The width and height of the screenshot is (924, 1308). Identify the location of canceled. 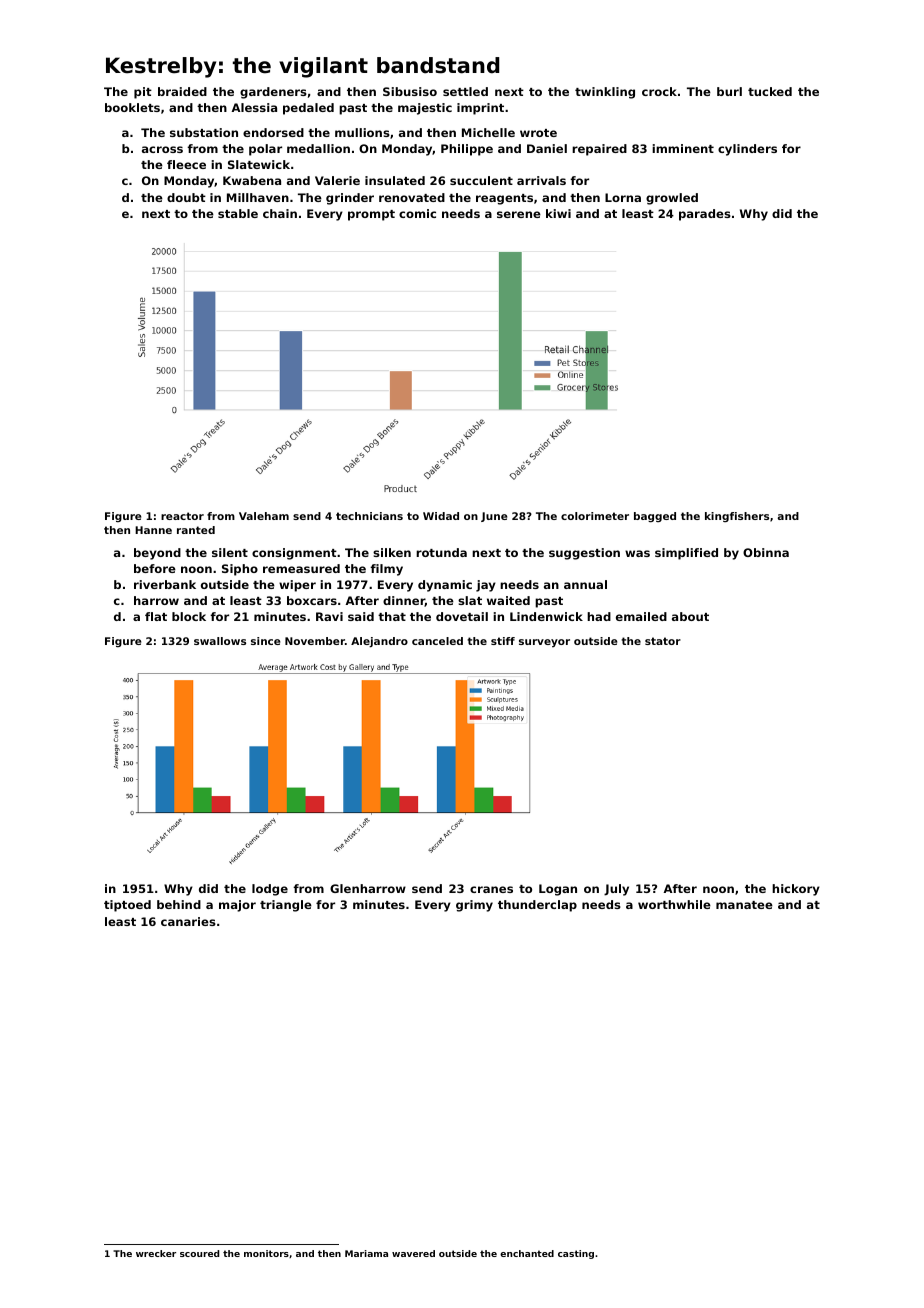
(437, 641).
